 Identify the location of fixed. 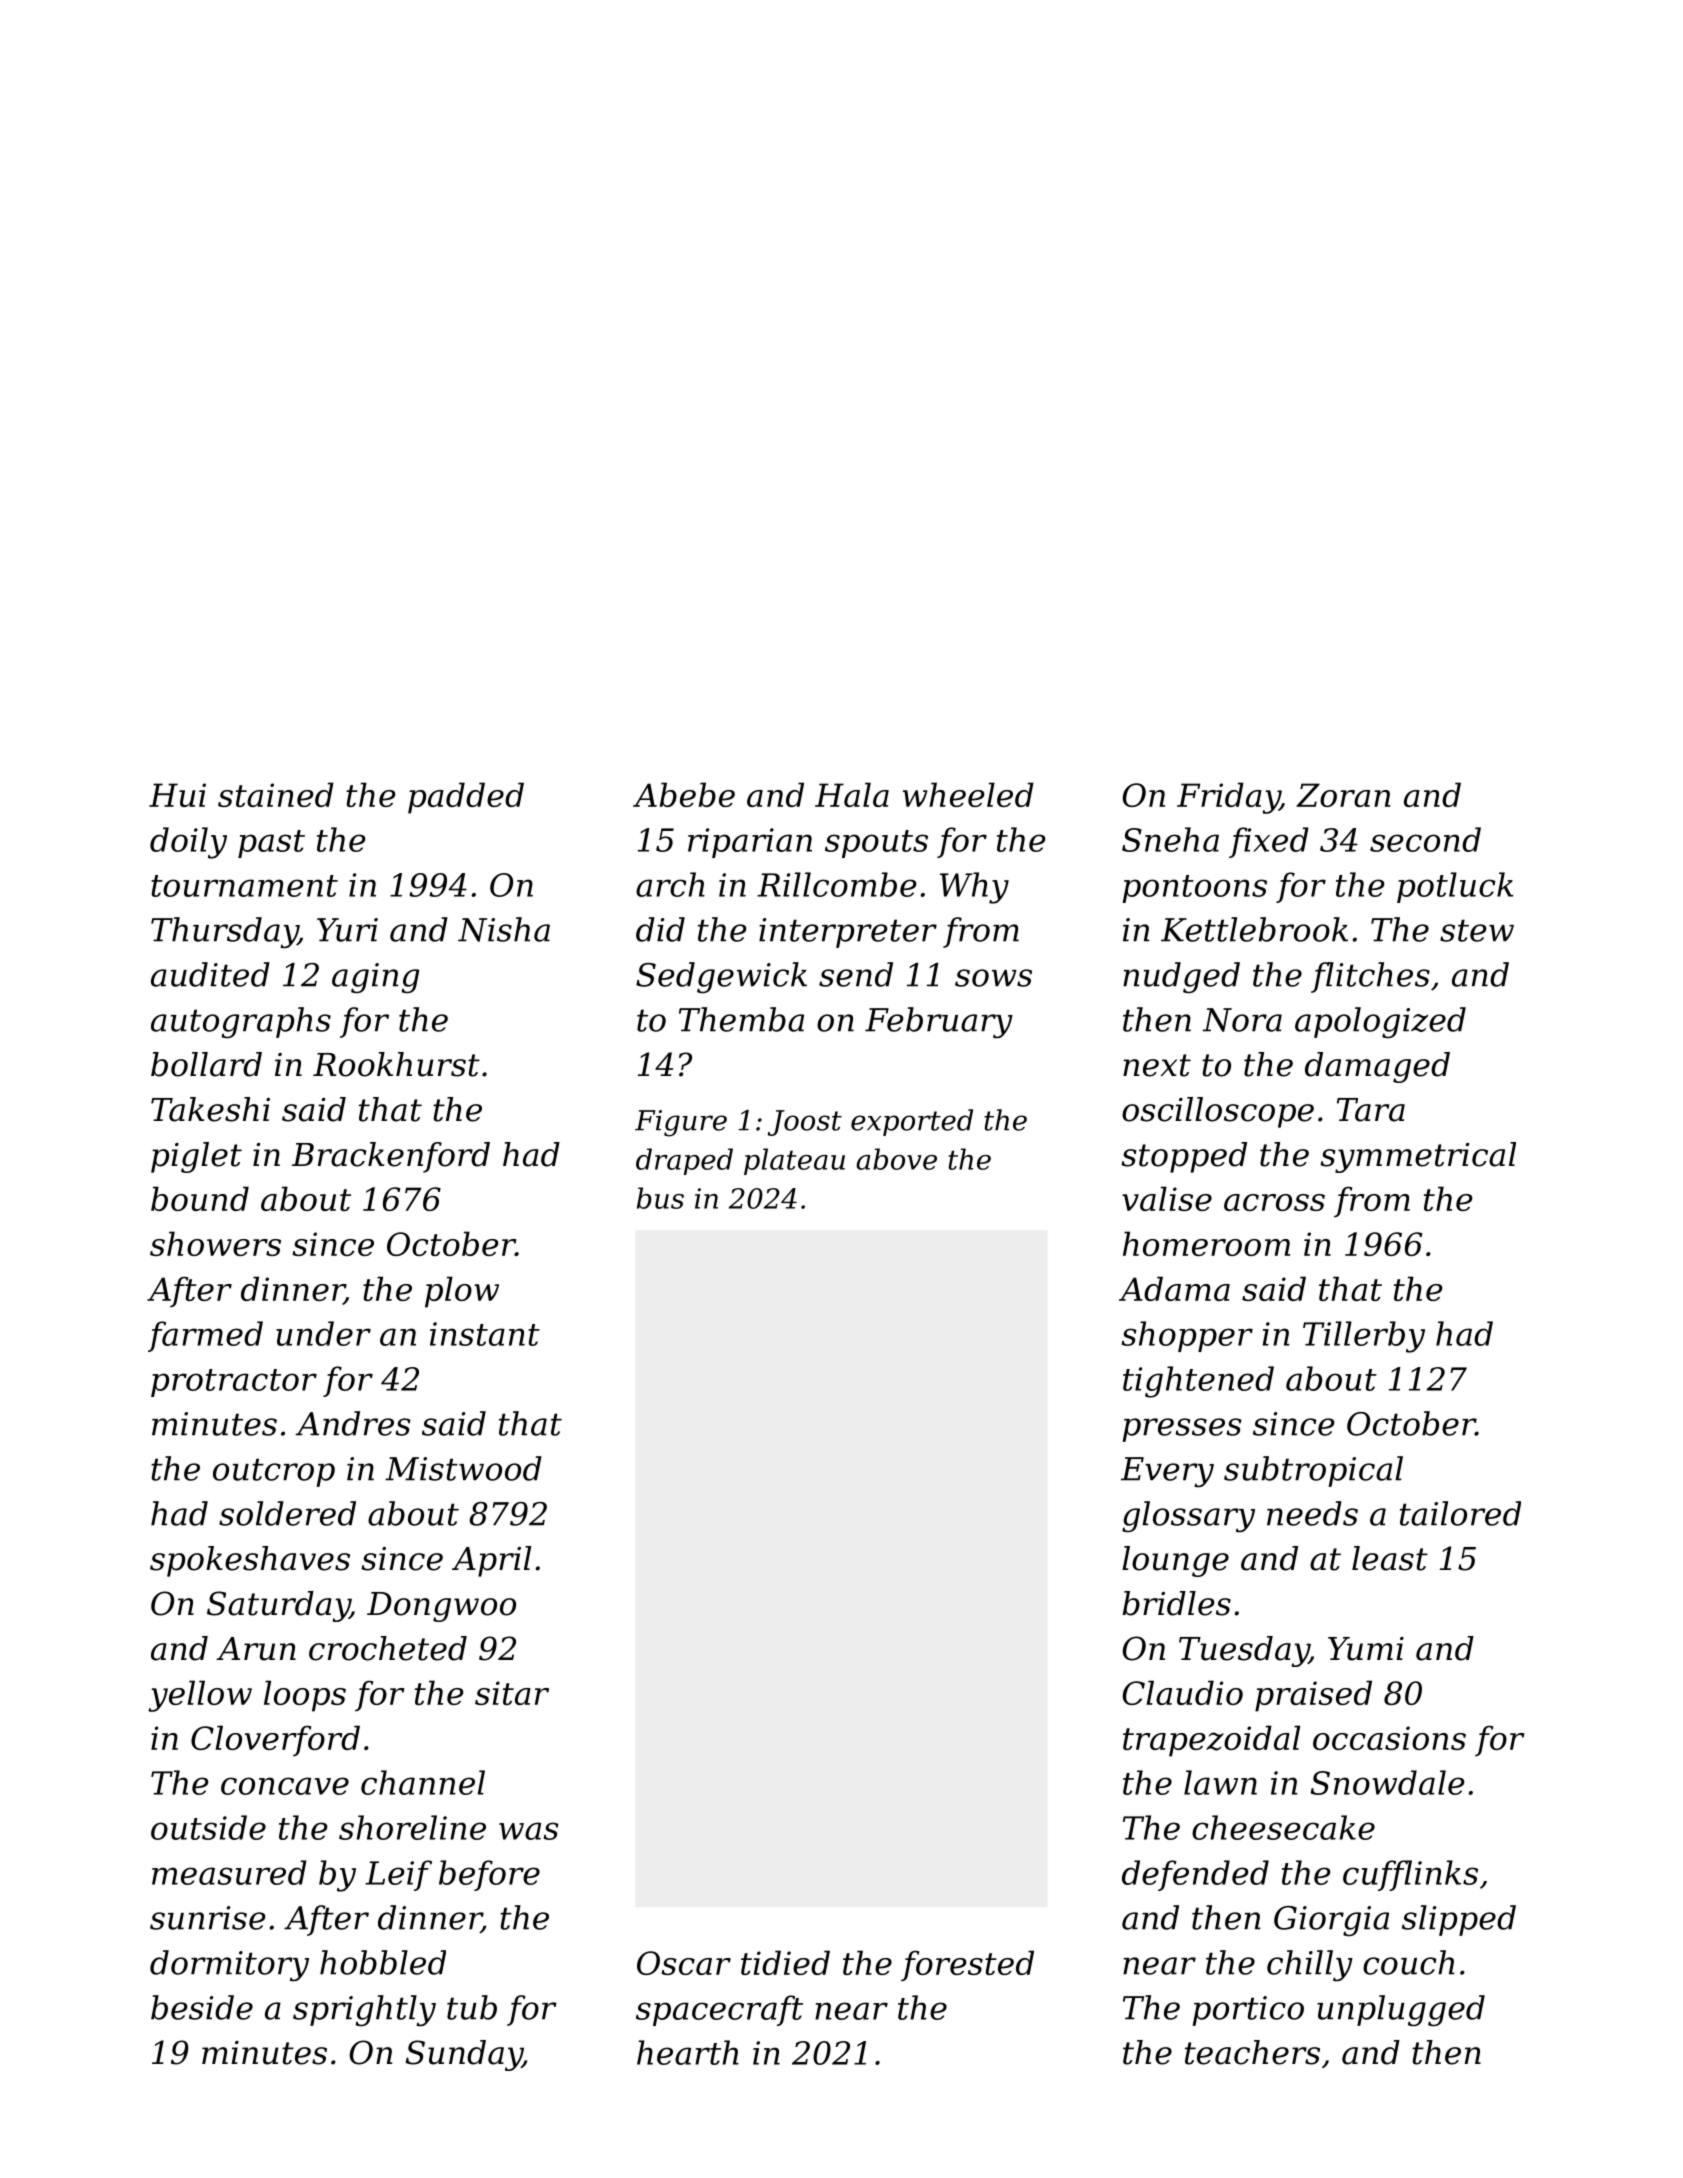
(1269, 842).
